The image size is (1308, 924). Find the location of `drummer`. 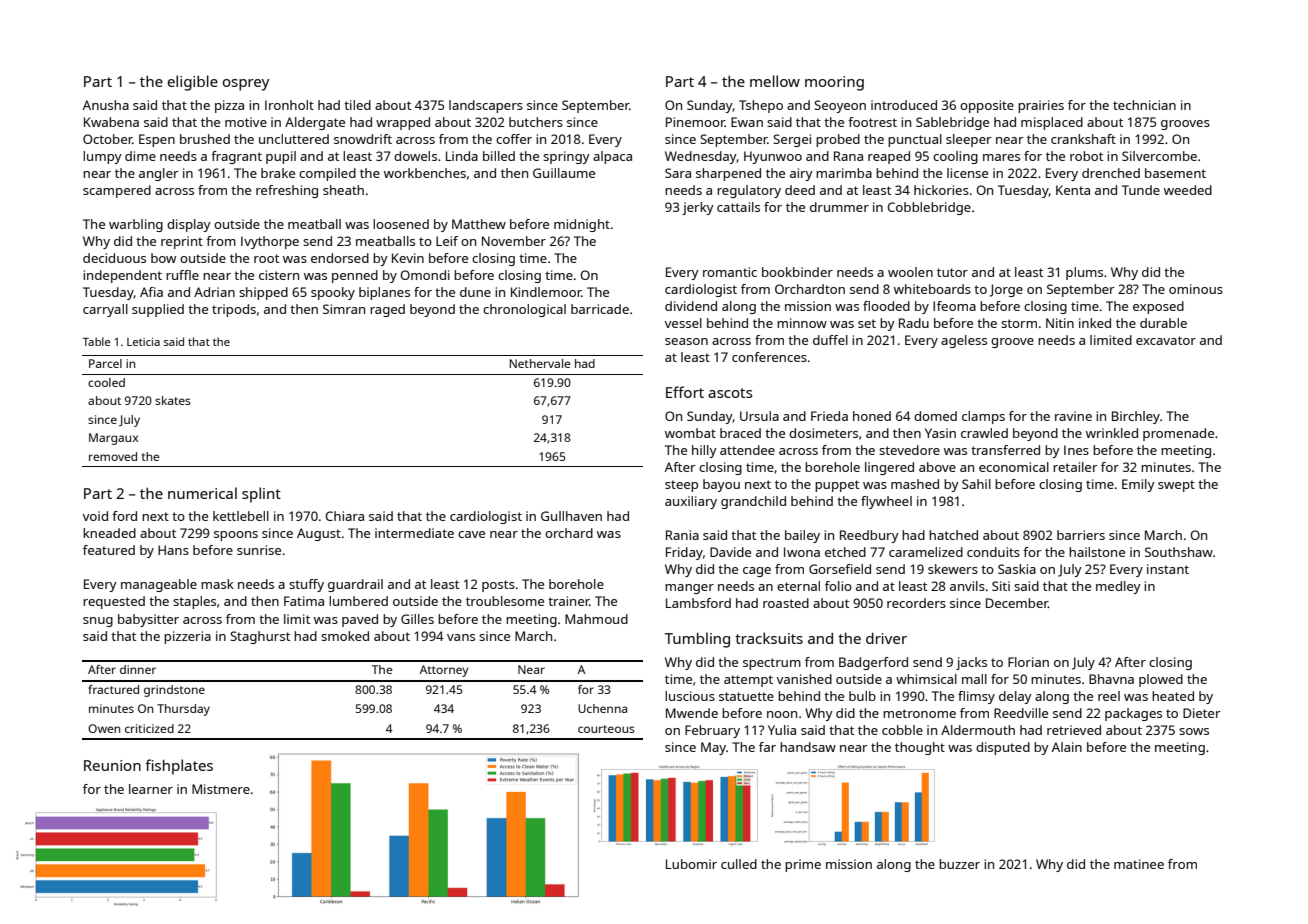

drummer is located at coordinates (839, 207).
